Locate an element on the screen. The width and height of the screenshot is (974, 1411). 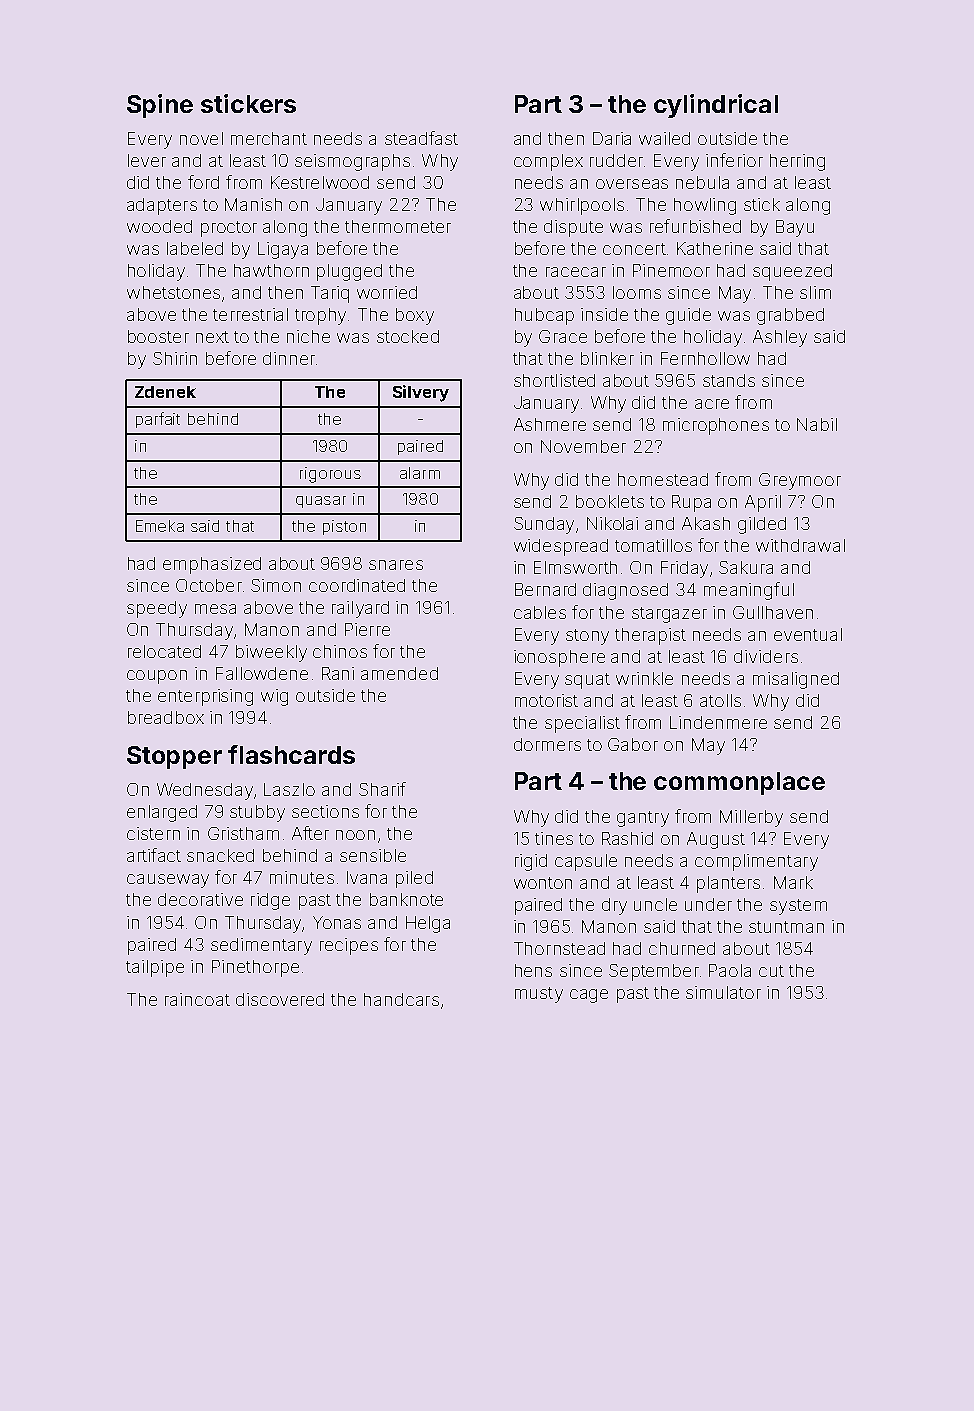
raincoat is located at coordinates (197, 999).
